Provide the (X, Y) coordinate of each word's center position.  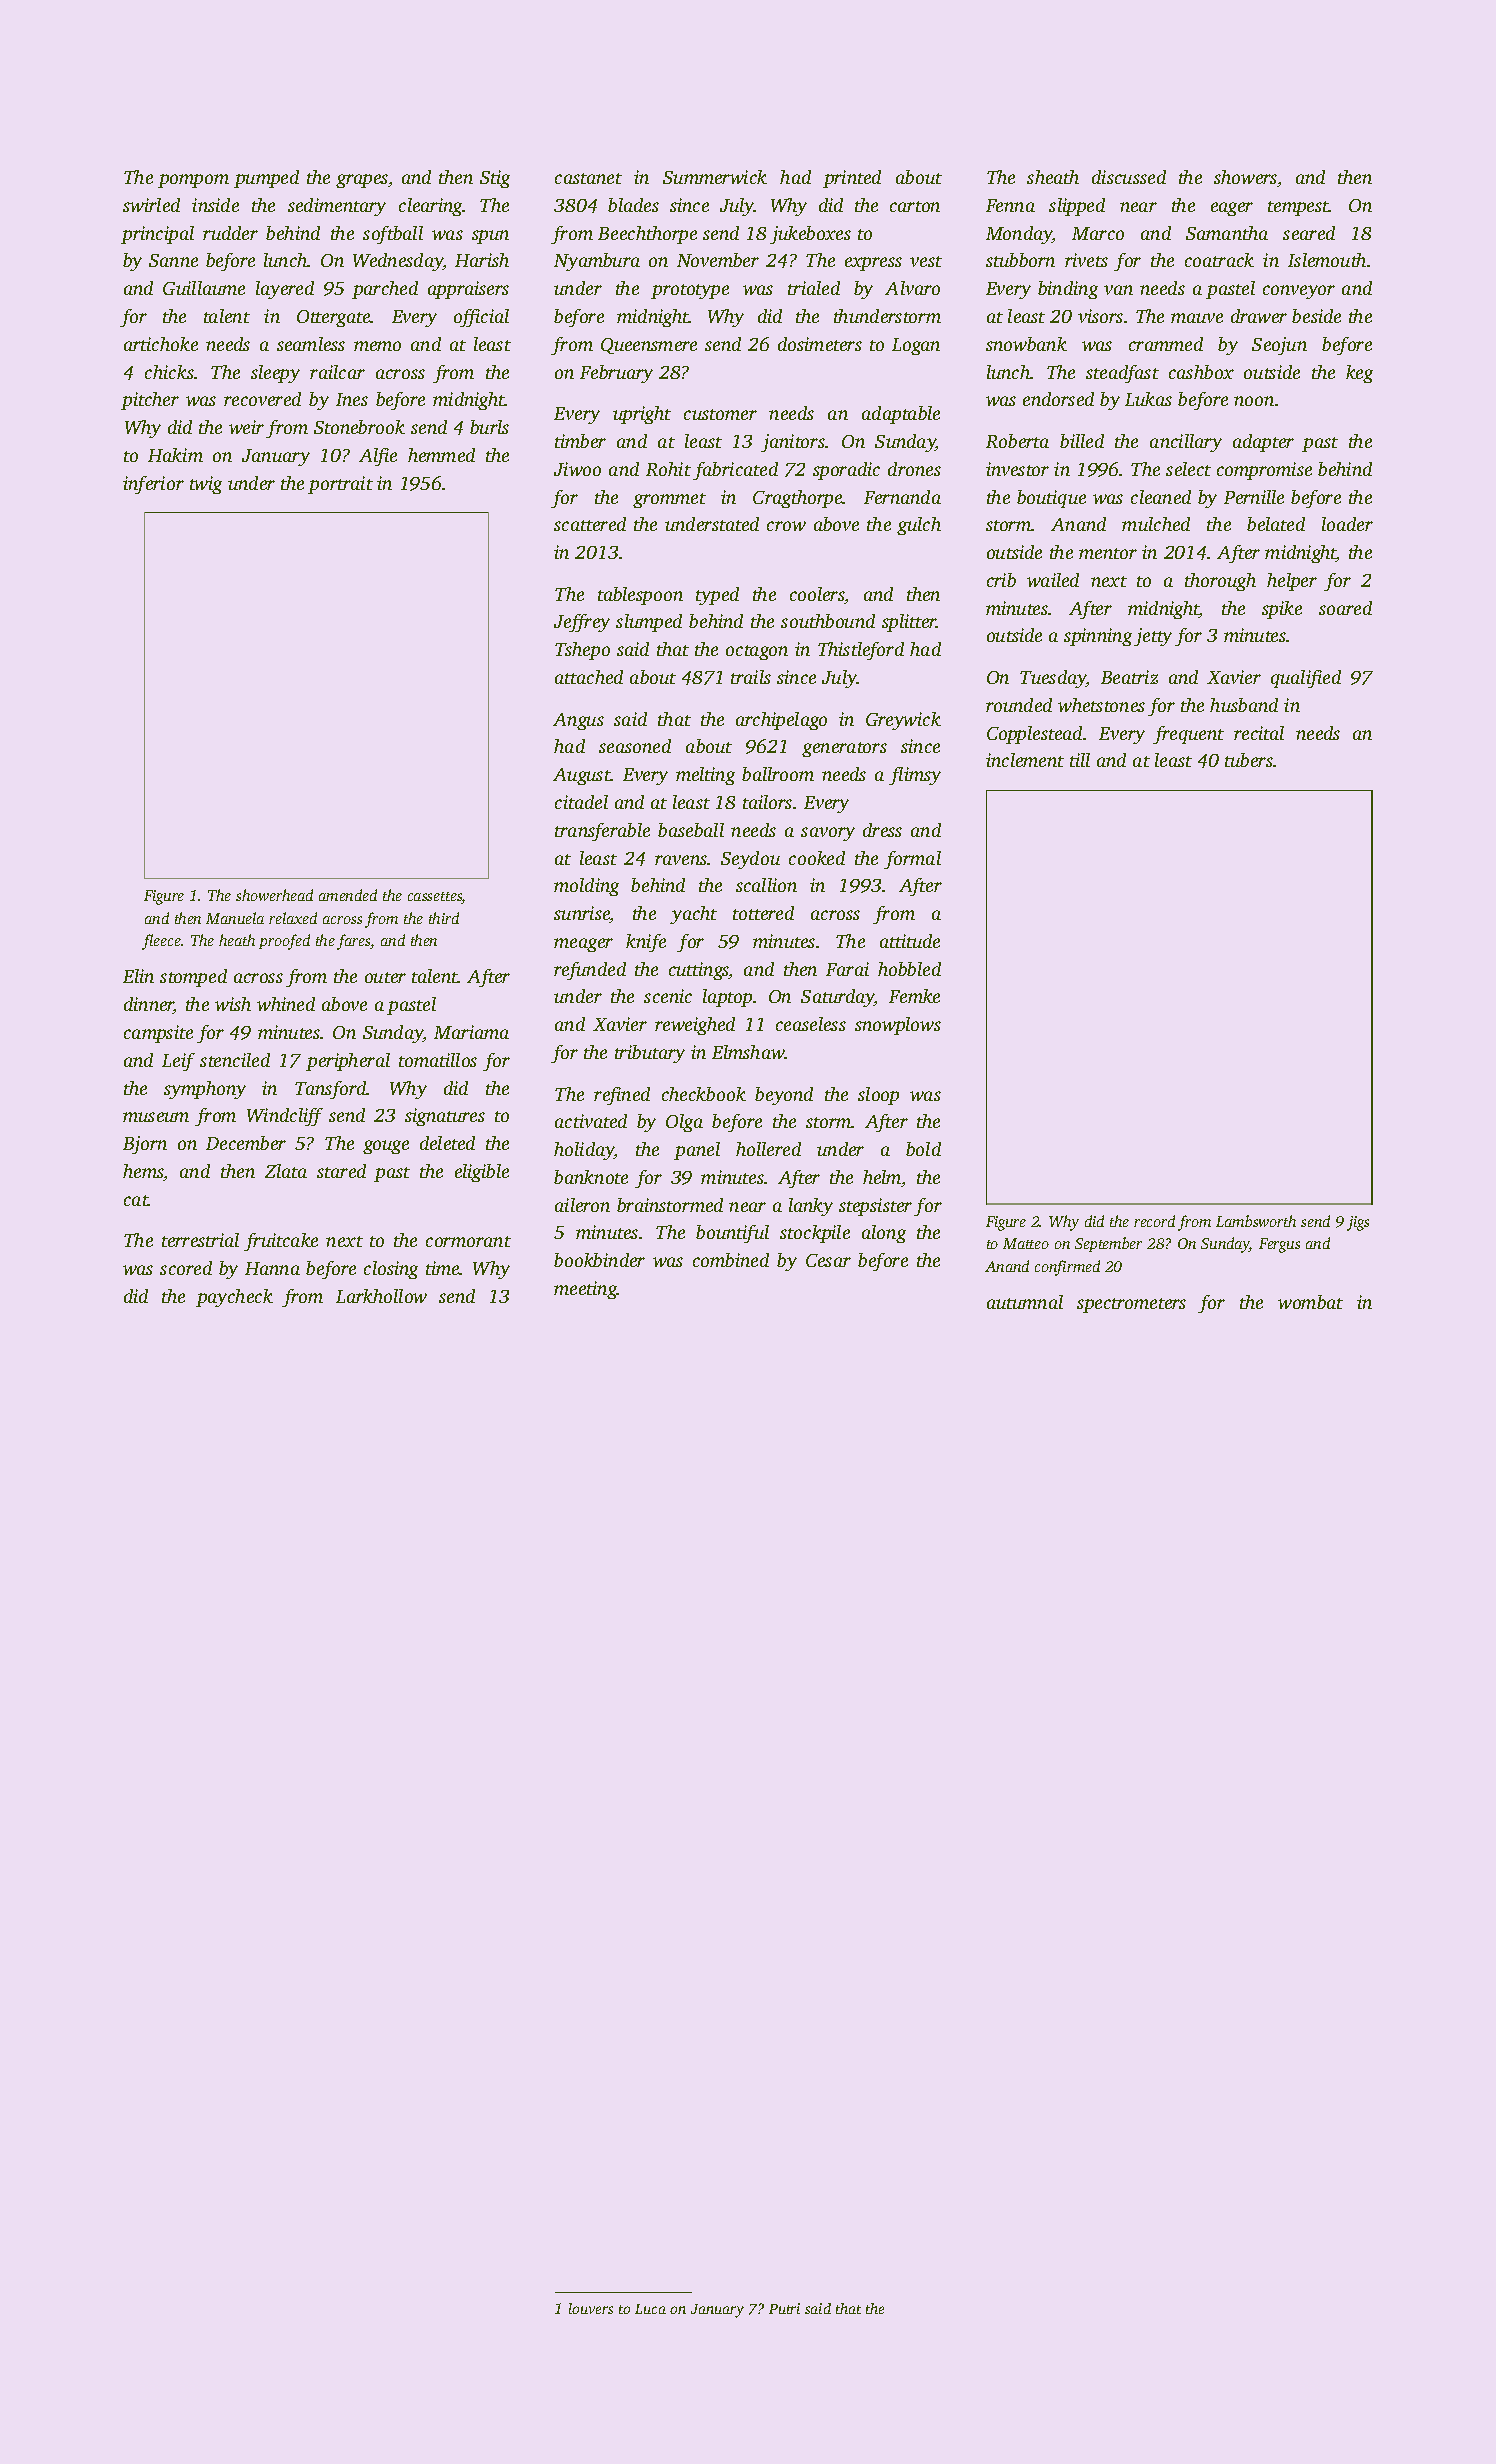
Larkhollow (381, 1296)
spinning (1098, 637)
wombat (1310, 1302)
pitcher (150, 401)
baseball (691, 830)
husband (1244, 705)
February (616, 374)
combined (731, 1260)
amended (348, 895)
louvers (591, 2308)
